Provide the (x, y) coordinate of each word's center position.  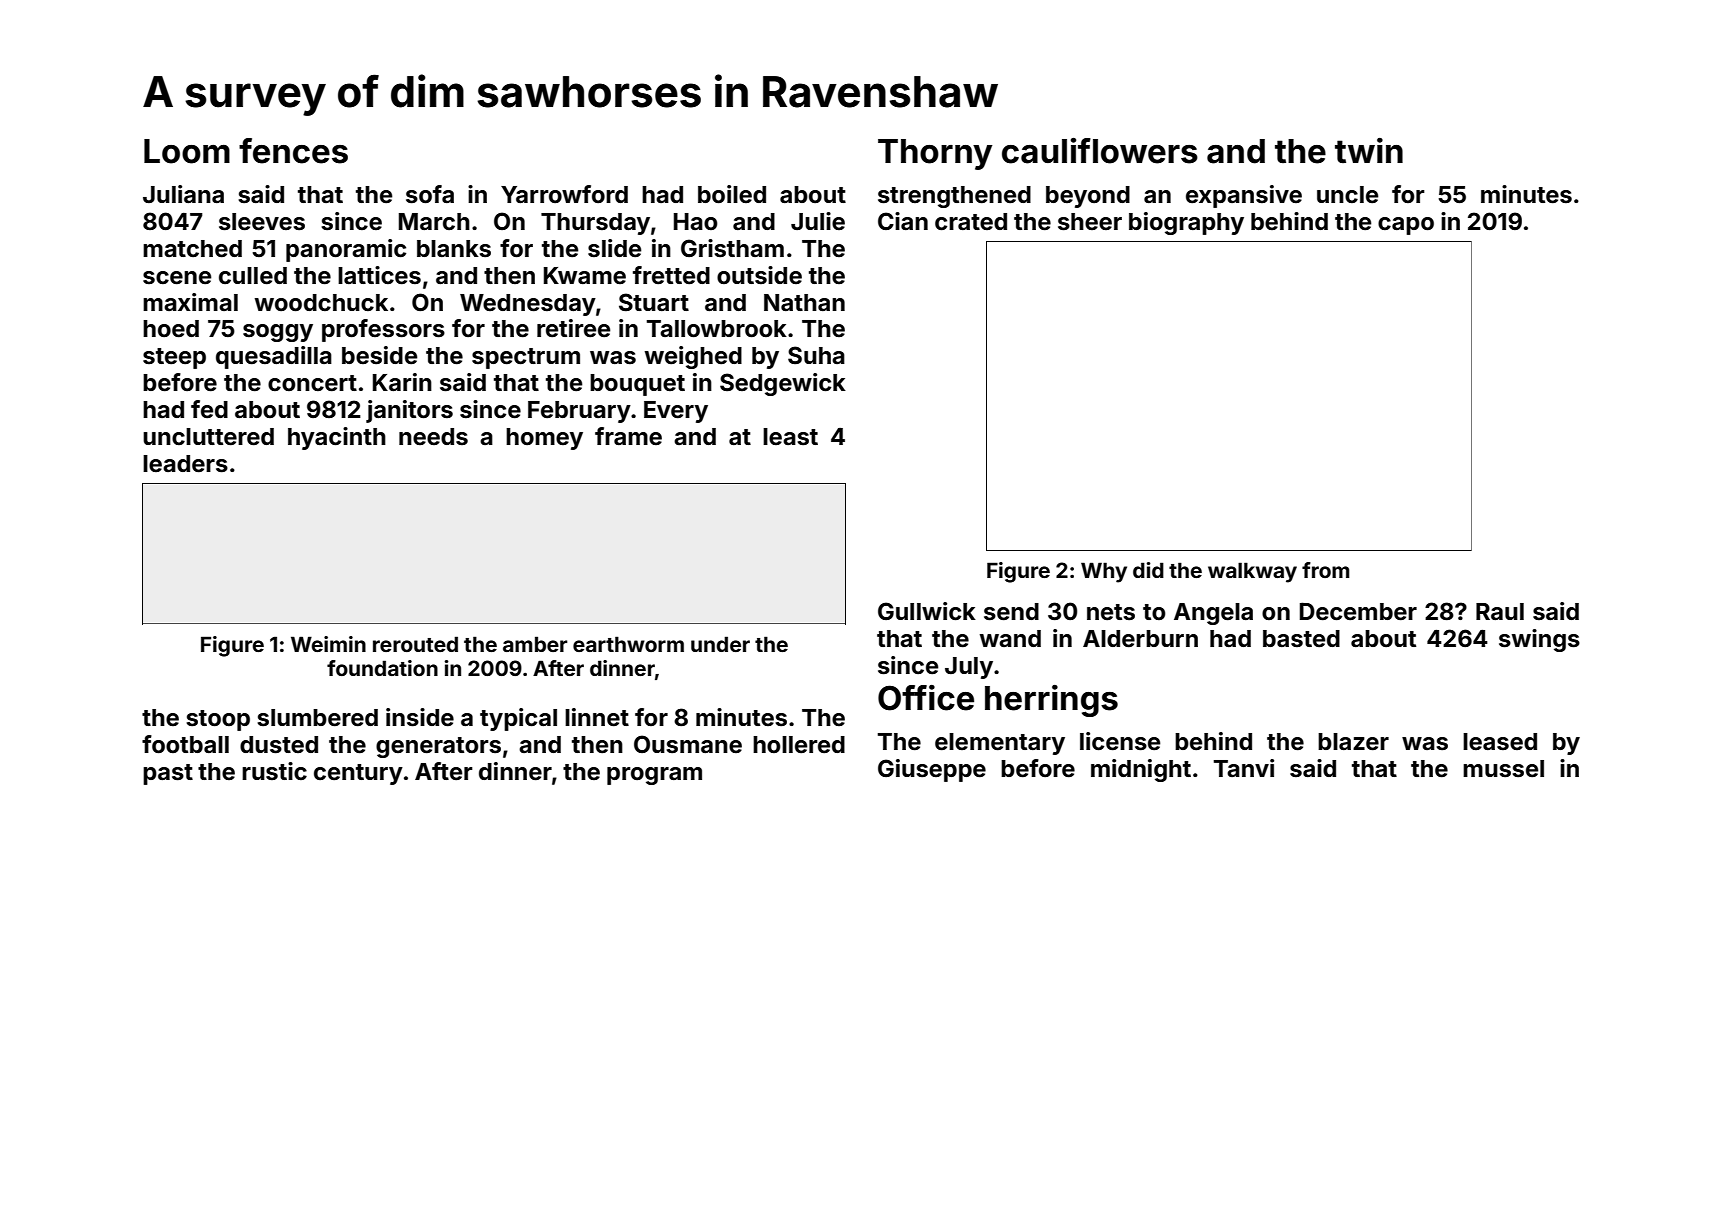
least (790, 437)
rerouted (415, 644)
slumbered (317, 718)
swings (1539, 640)
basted (1301, 639)
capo (1406, 226)
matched (192, 249)
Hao (696, 222)
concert (312, 383)
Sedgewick (783, 384)
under (720, 644)
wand (1010, 638)
